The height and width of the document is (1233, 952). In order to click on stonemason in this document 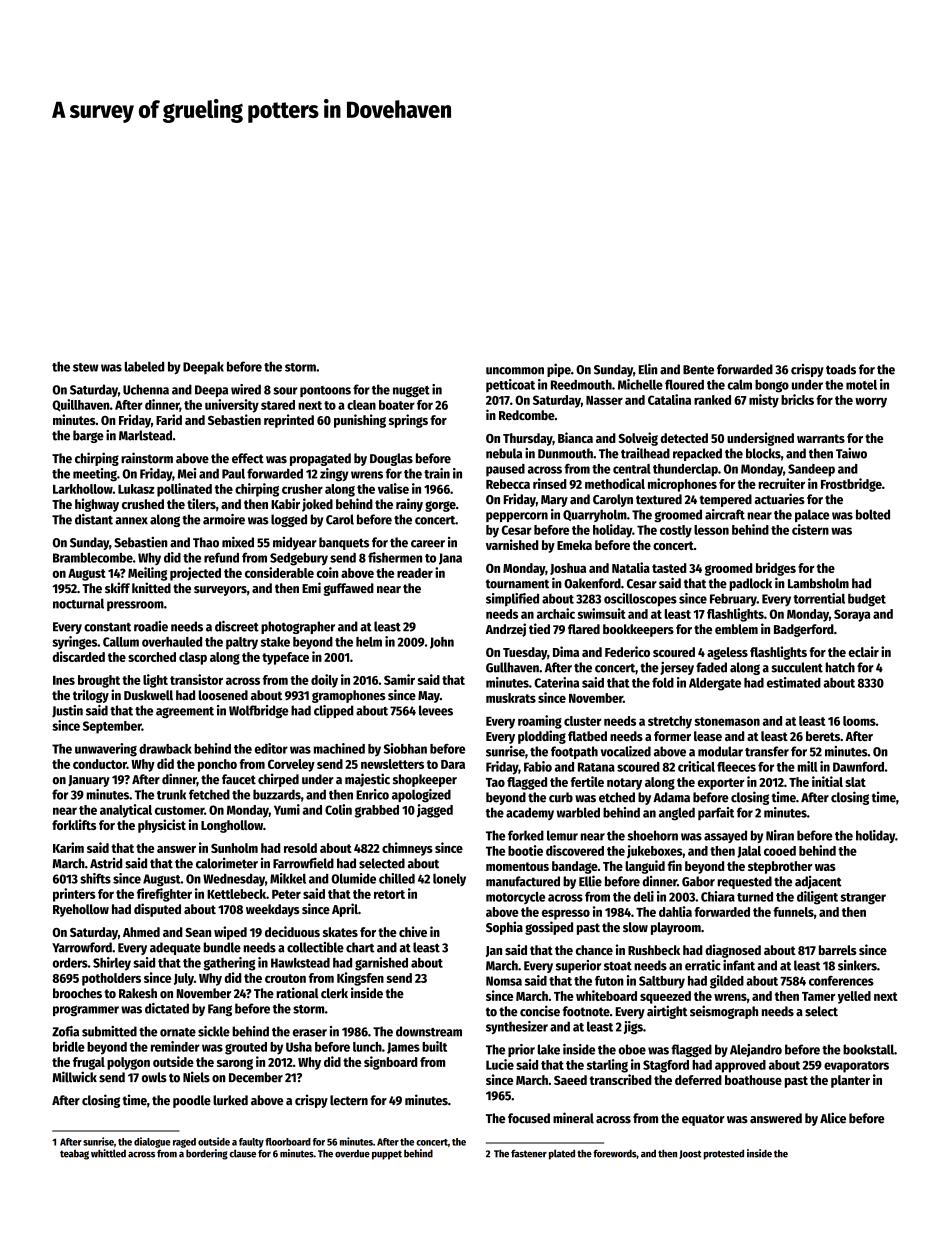, I will do `click(727, 721)`.
